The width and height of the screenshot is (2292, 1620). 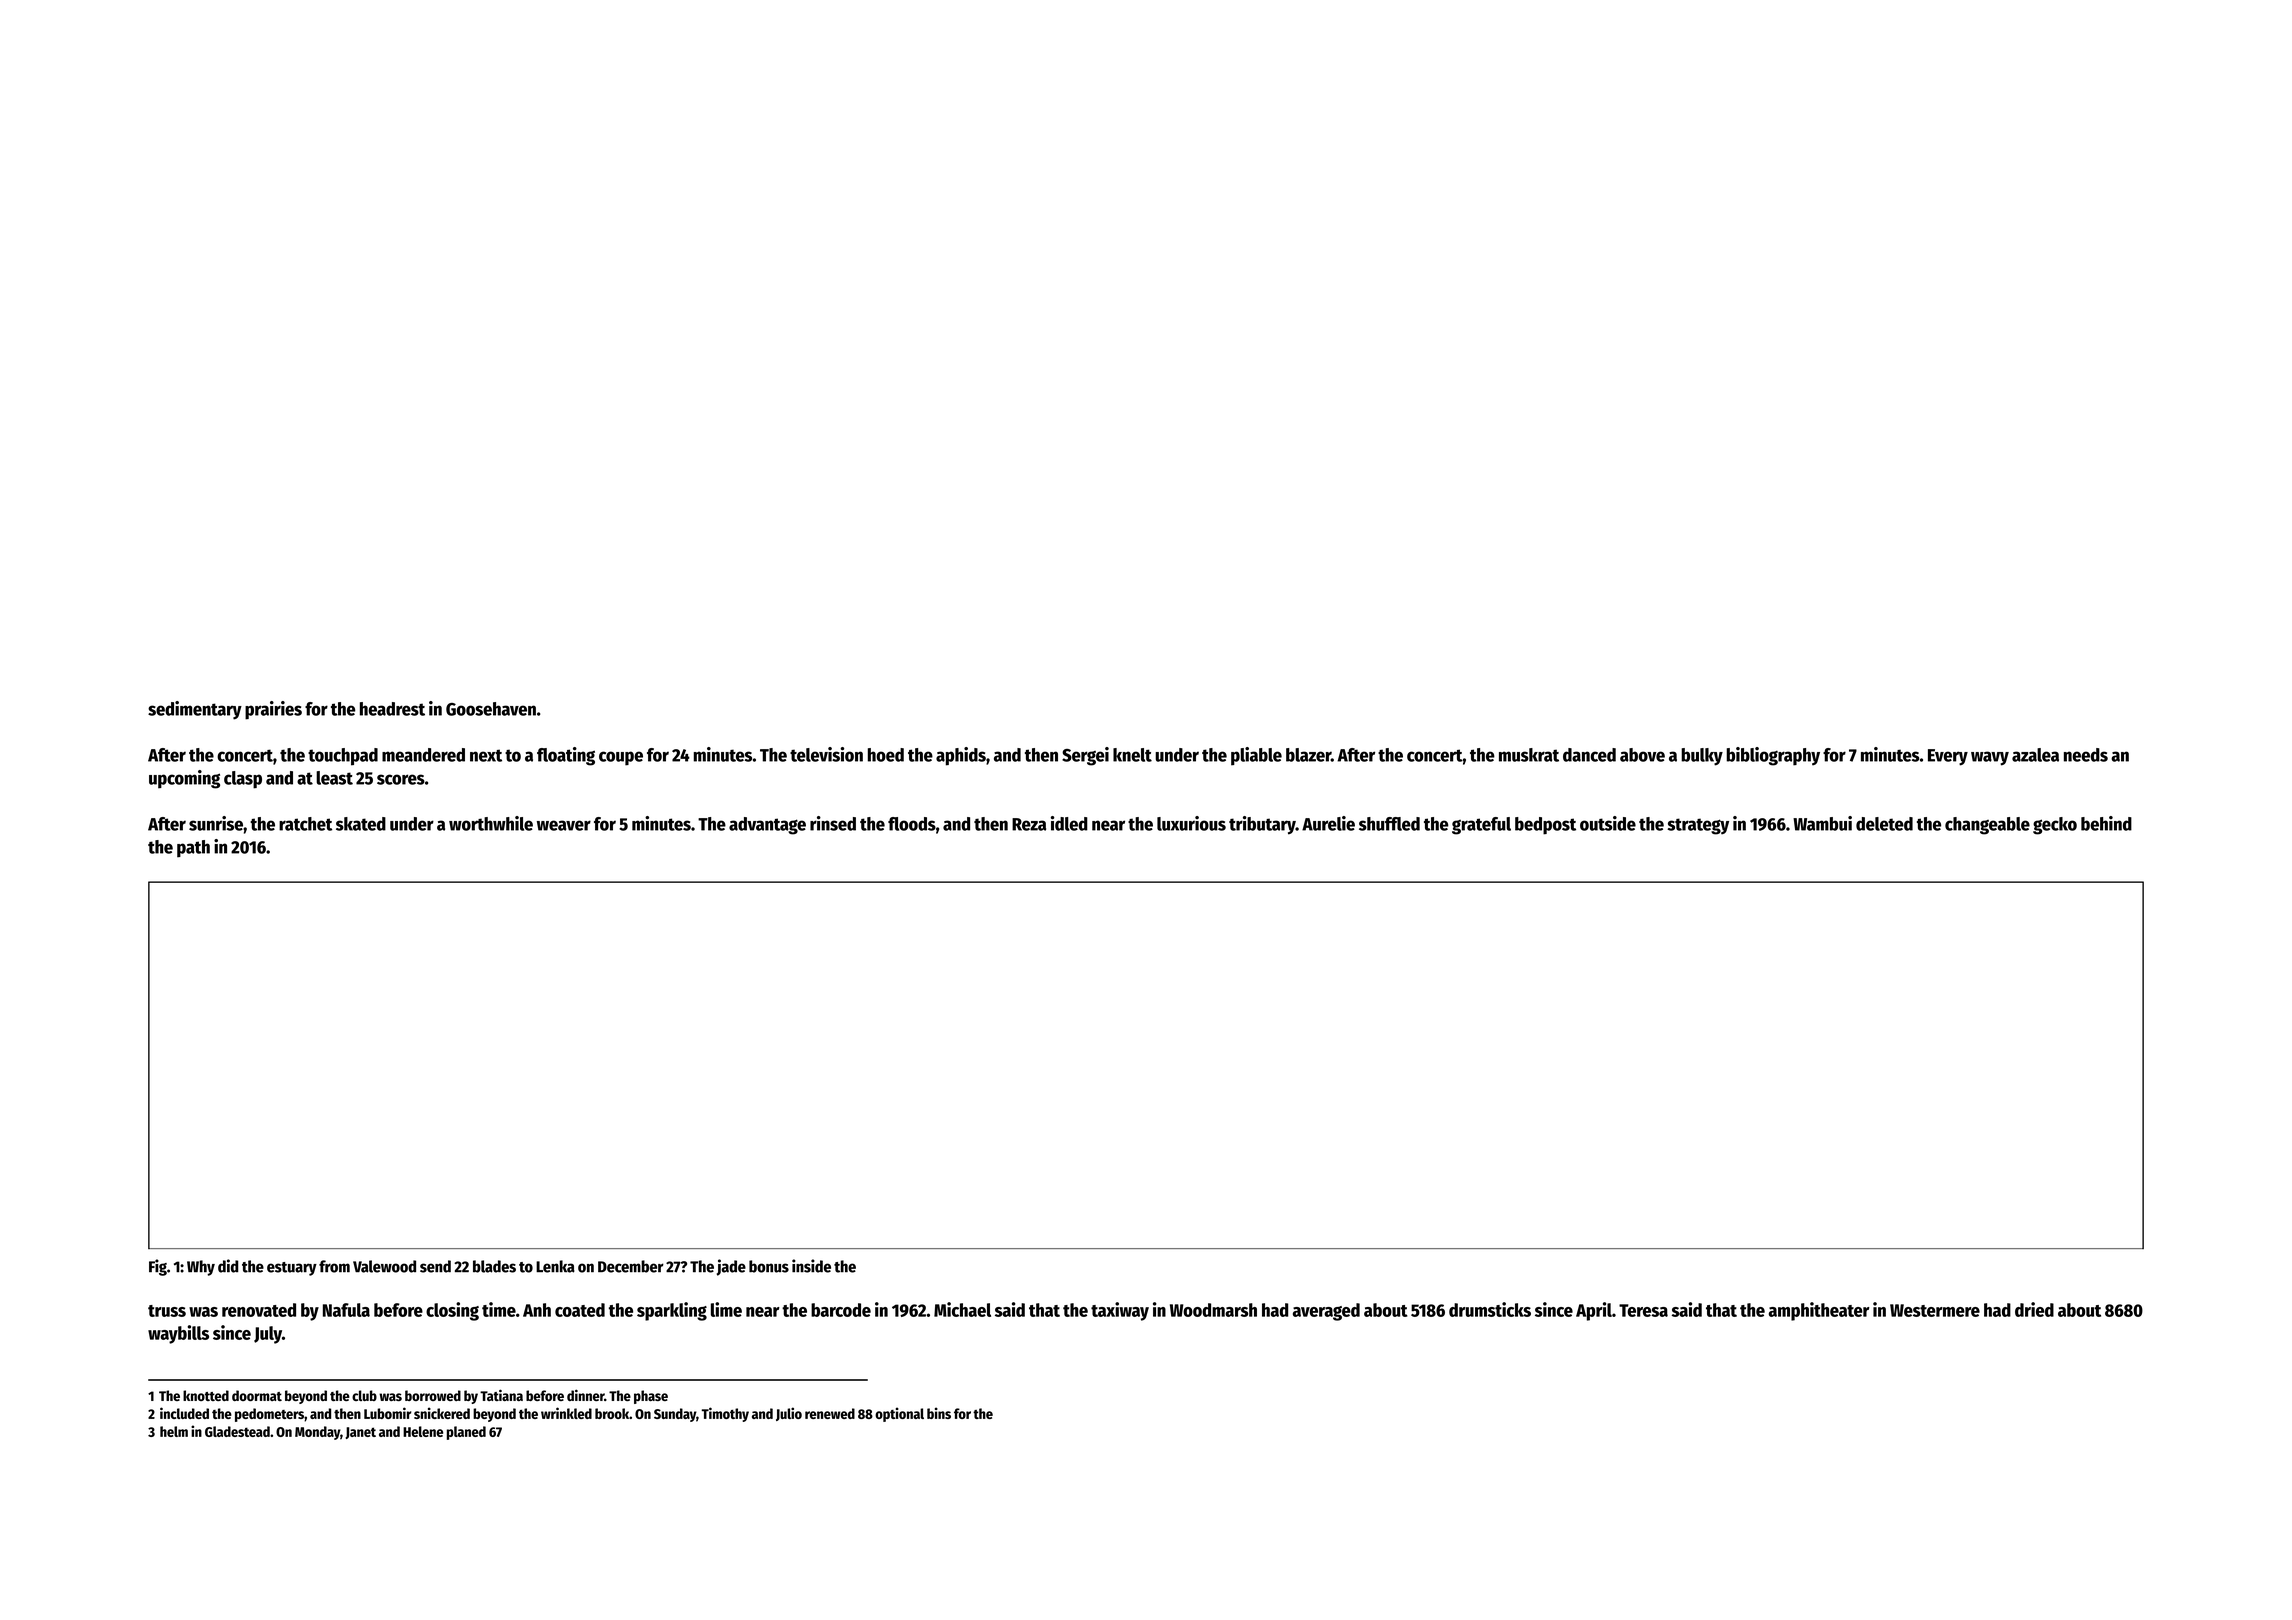 I want to click on tributary, so click(x=1262, y=825).
